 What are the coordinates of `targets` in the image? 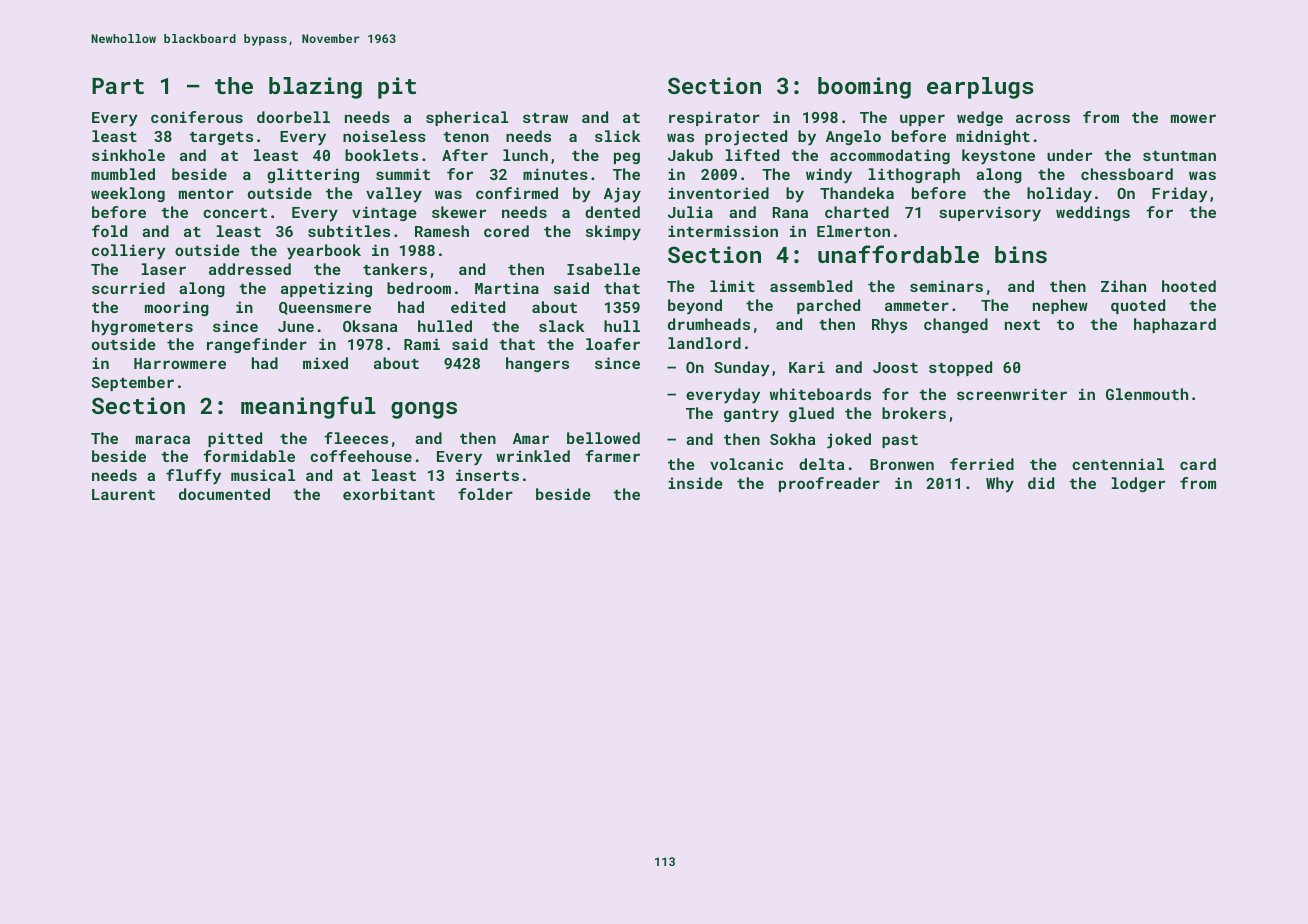 It's located at (221, 138).
